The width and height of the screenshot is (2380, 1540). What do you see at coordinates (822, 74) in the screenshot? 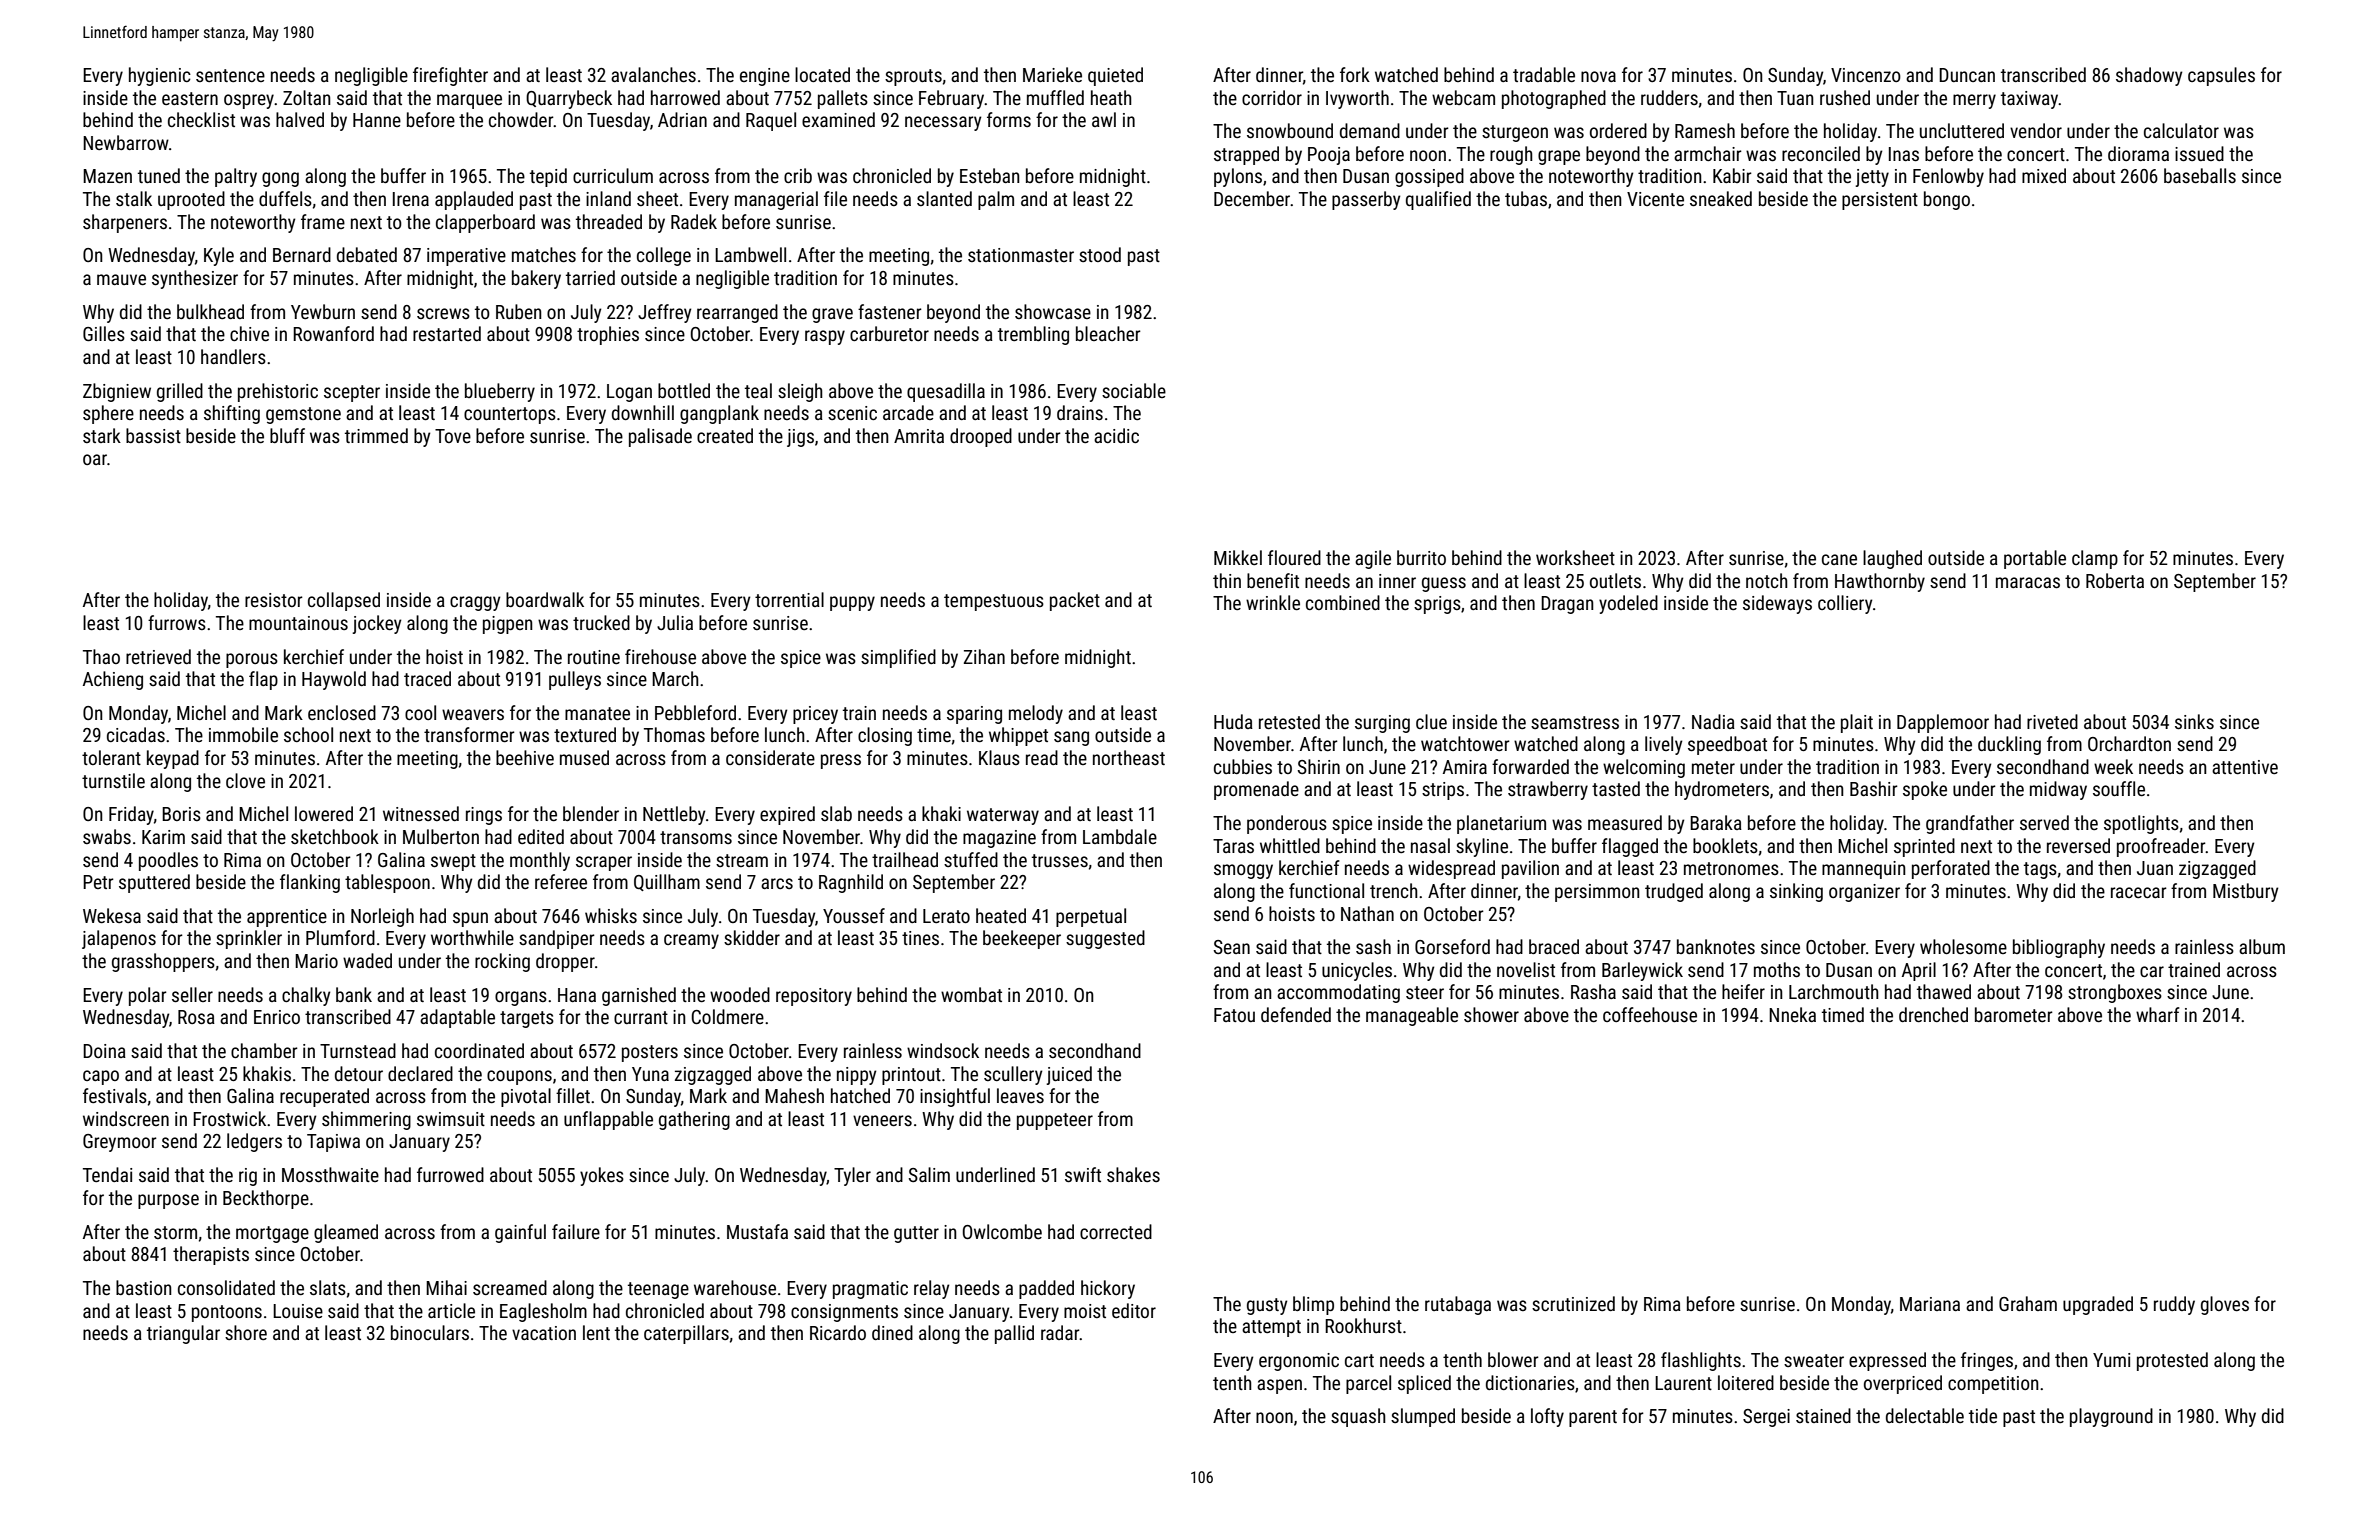
I see `located` at bounding box center [822, 74].
